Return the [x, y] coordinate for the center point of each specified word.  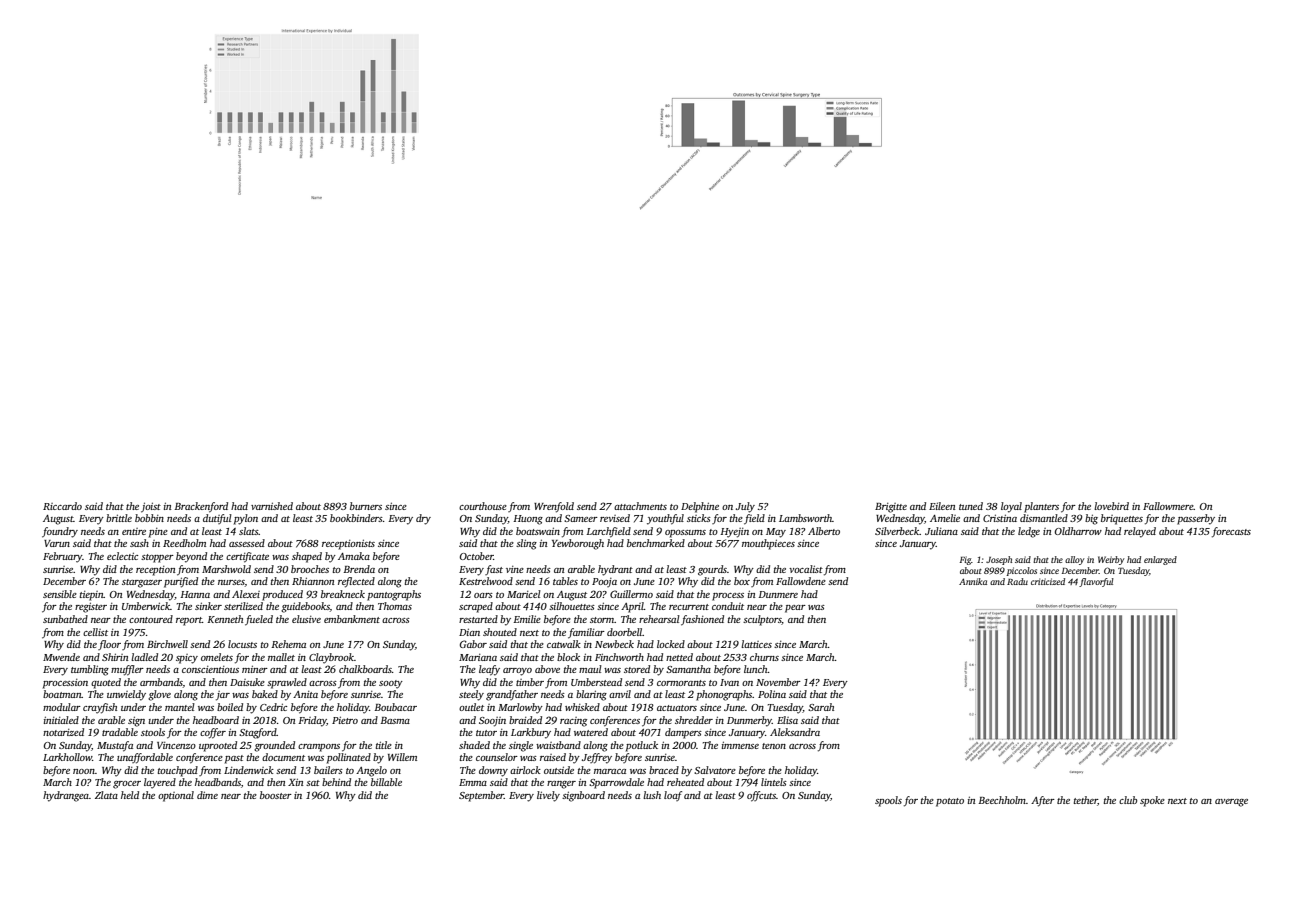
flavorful [1096, 582]
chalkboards [365, 669]
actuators [677, 708]
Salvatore [715, 770]
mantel [180, 707]
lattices [756, 644]
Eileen [942, 506]
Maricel [524, 594]
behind [336, 782]
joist [151, 507]
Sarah [821, 707]
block [568, 657]
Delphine [700, 507]
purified [181, 582]
